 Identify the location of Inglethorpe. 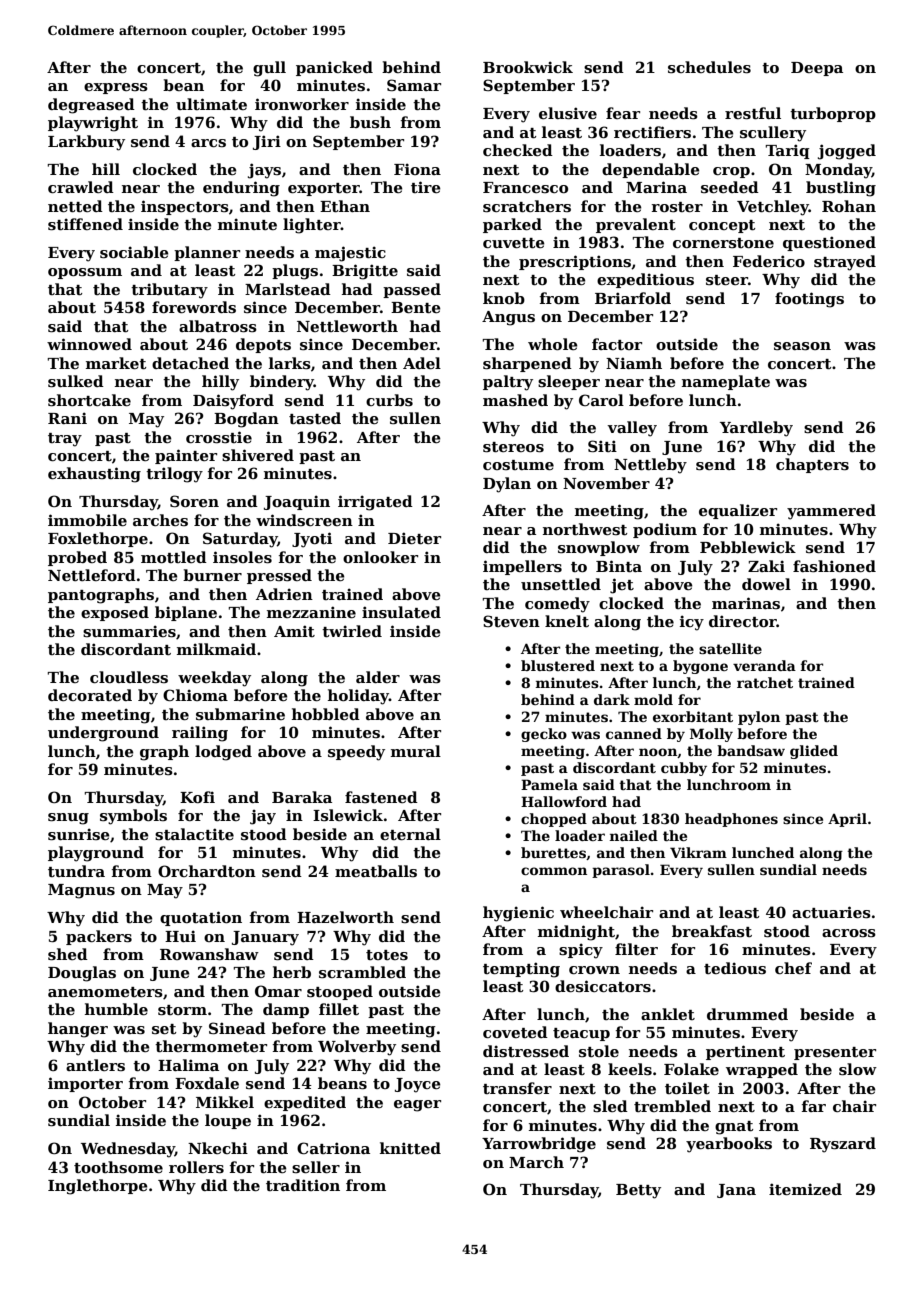
(98, 1187).
